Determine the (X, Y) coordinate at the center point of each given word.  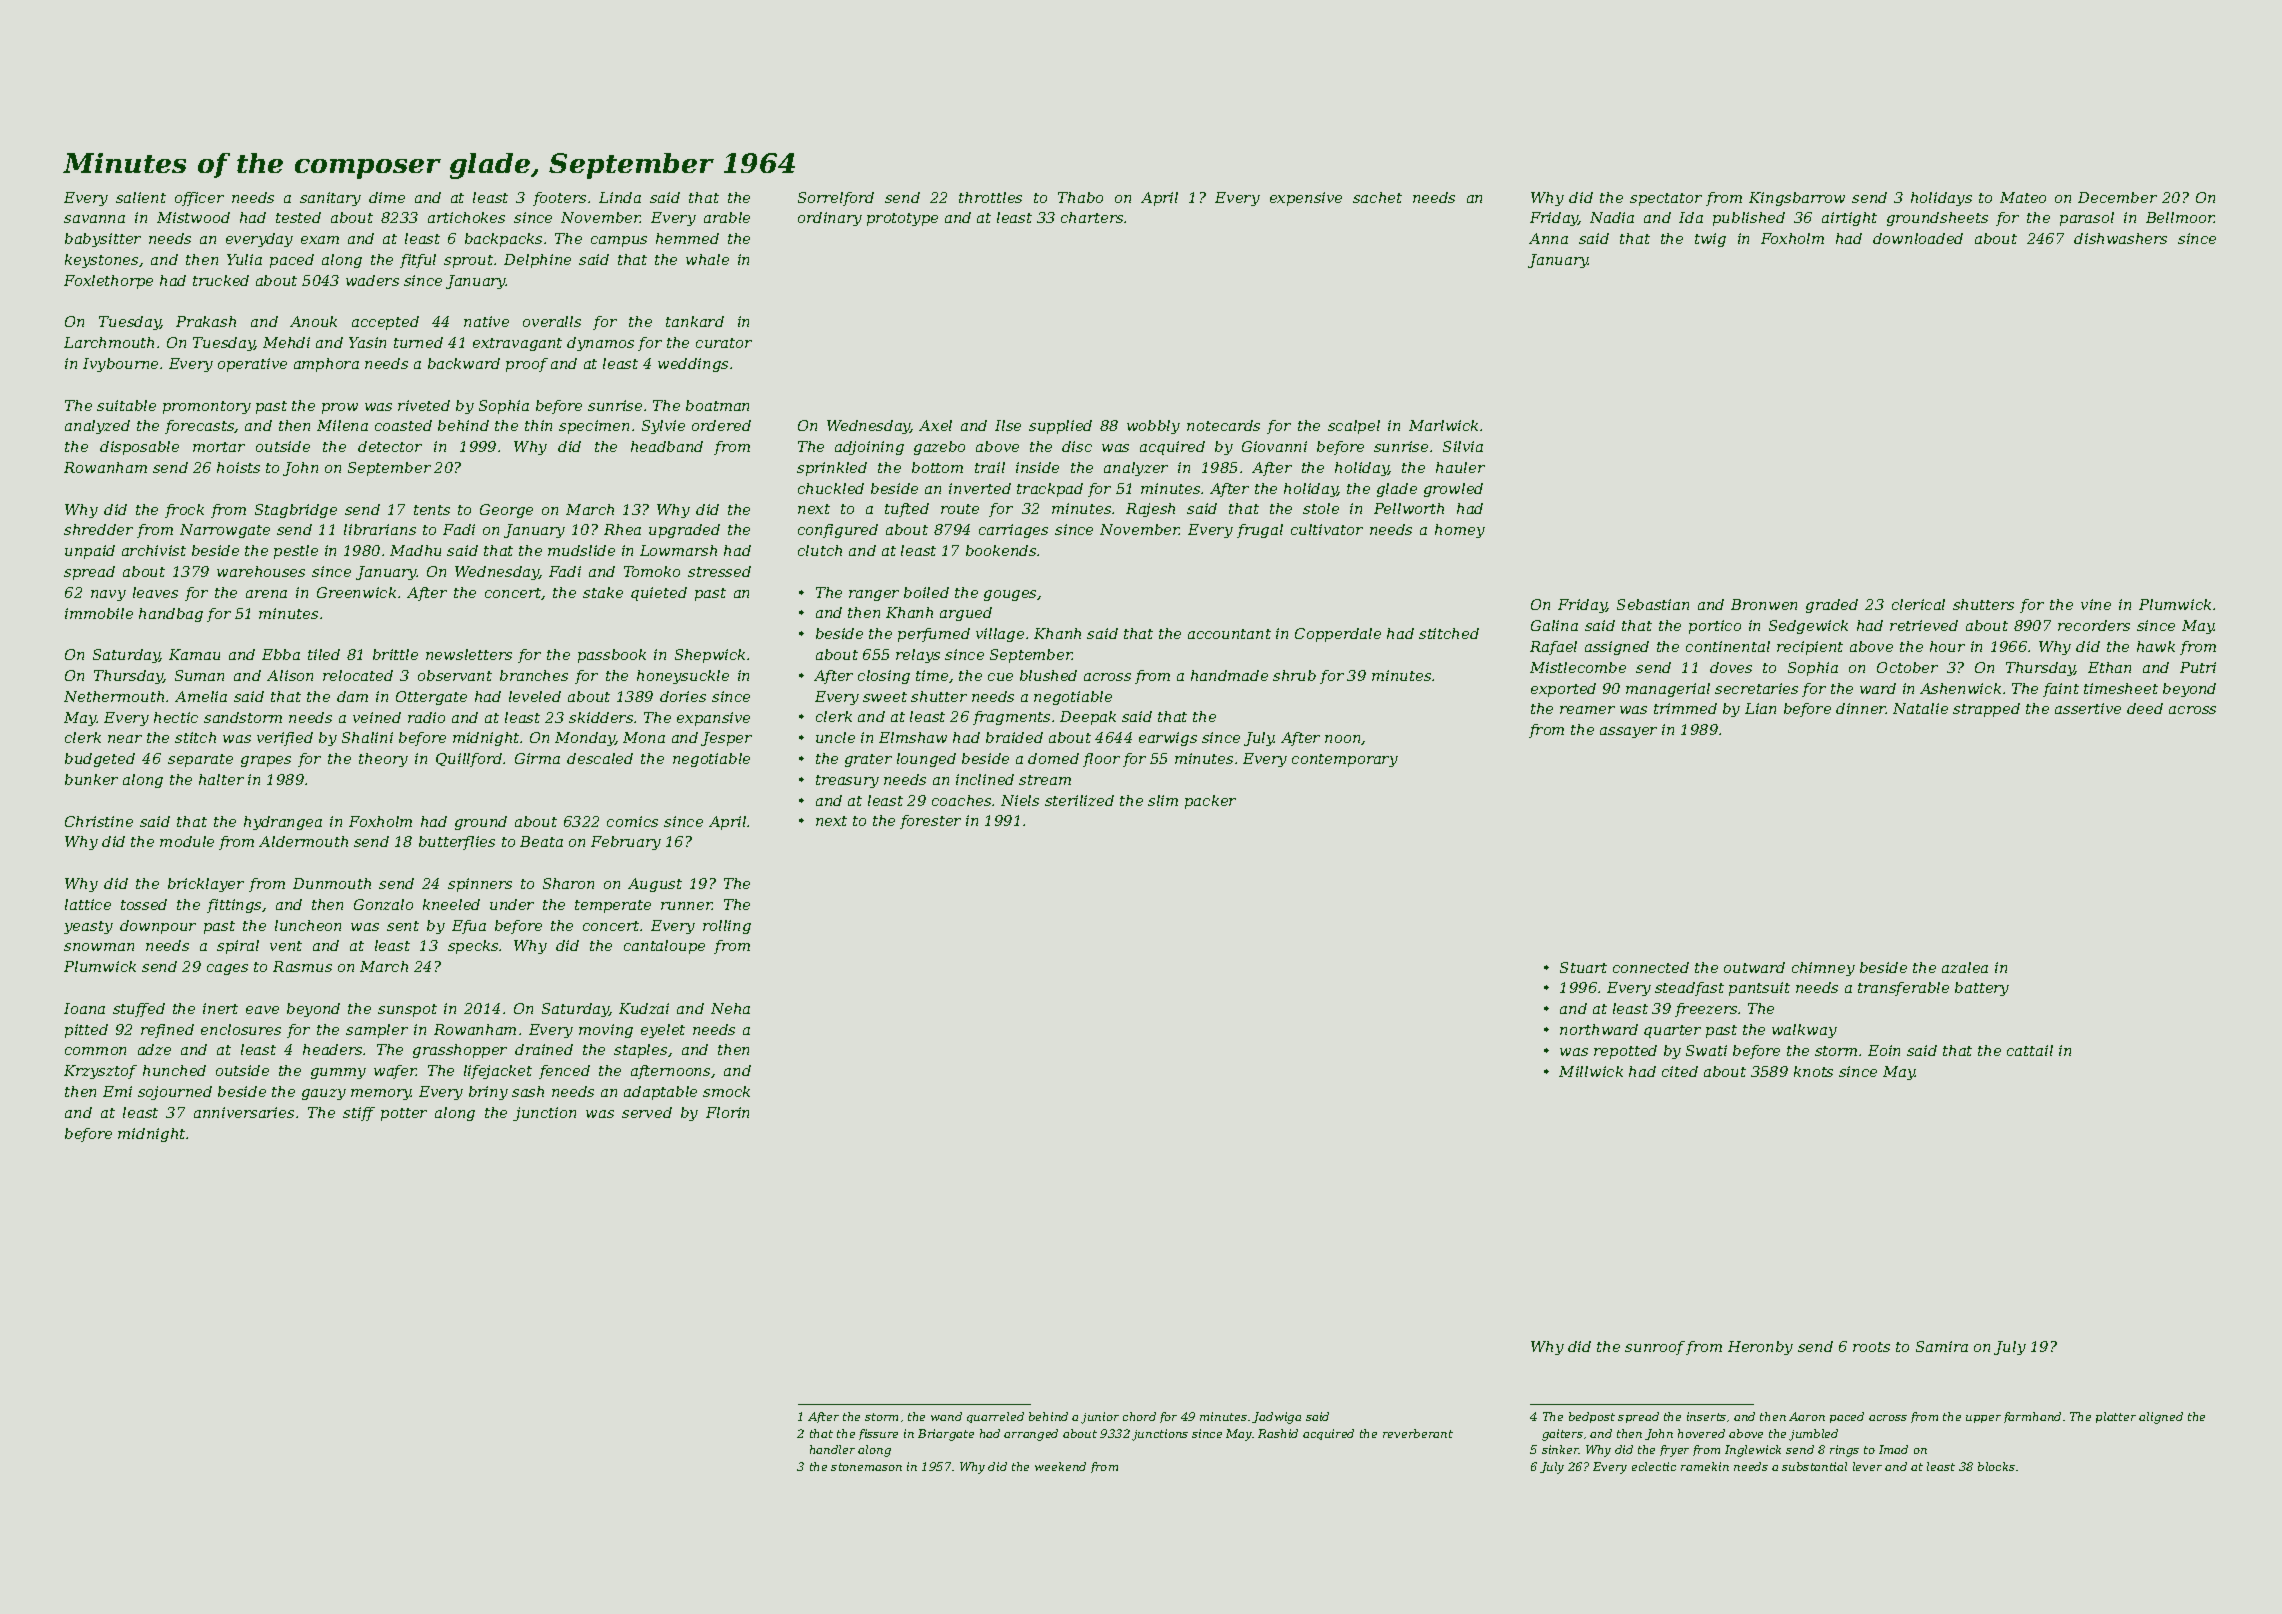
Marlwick (1443, 425)
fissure (878, 1434)
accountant (1229, 634)
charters (1092, 217)
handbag (171, 615)
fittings (234, 906)
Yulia (244, 259)
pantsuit (1759, 989)
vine (2096, 604)
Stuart (1583, 967)
